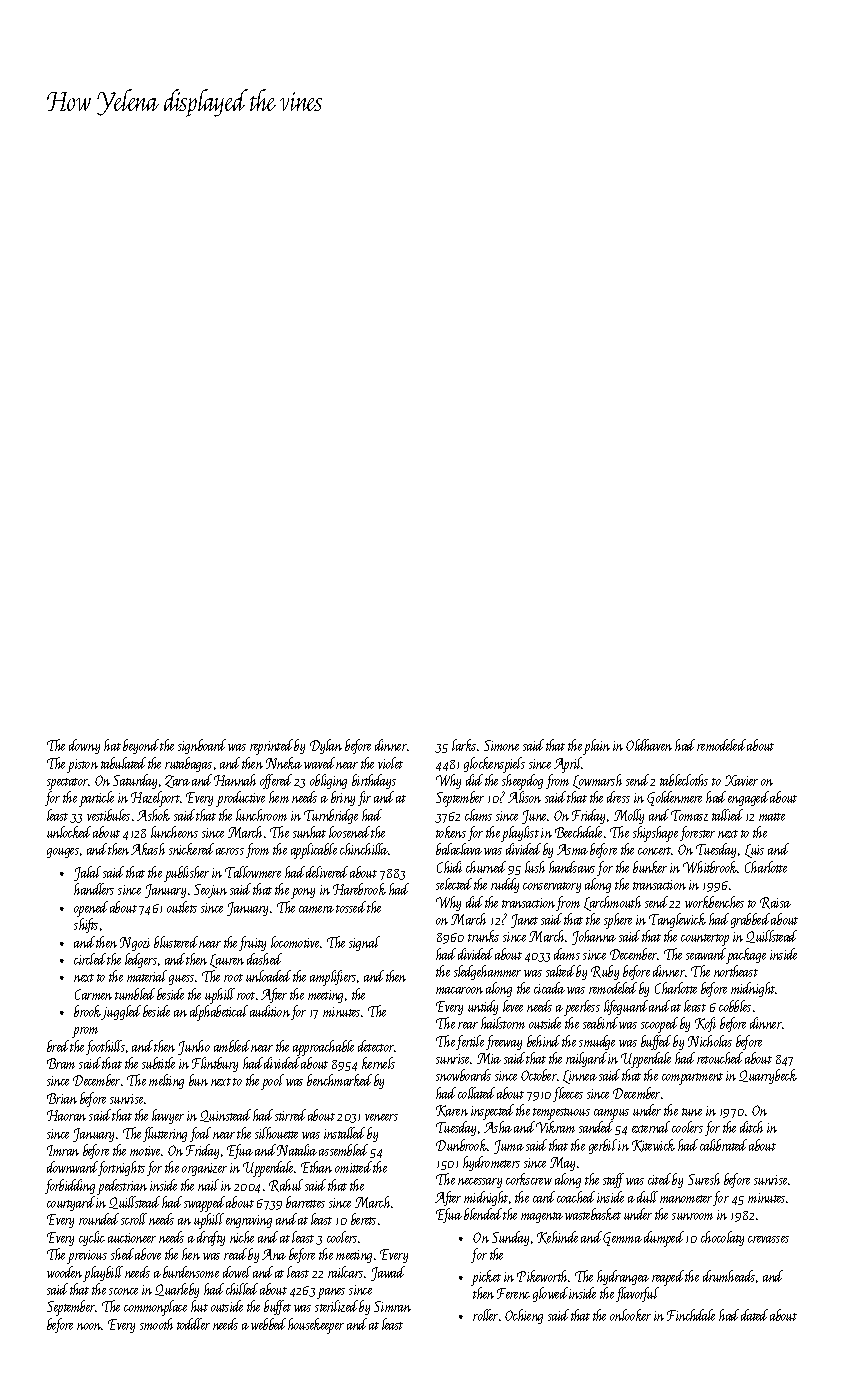 Image resolution: width=849 pixels, height=1400 pixels. Describe the element at coordinates (177, 1290) in the screenshot. I see `Quarleby` at that location.
